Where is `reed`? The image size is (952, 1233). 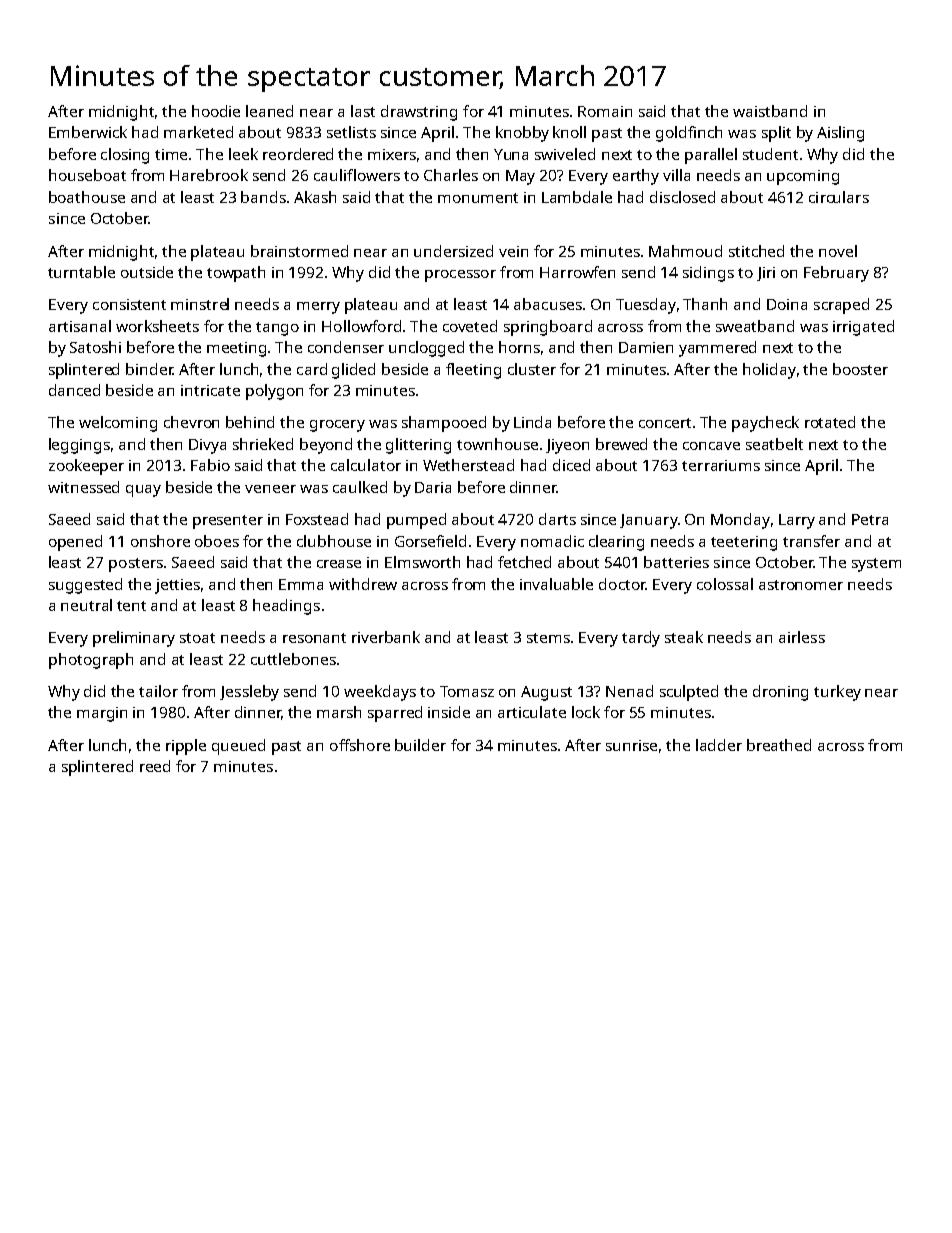
reed is located at coordinates (155, 766).
